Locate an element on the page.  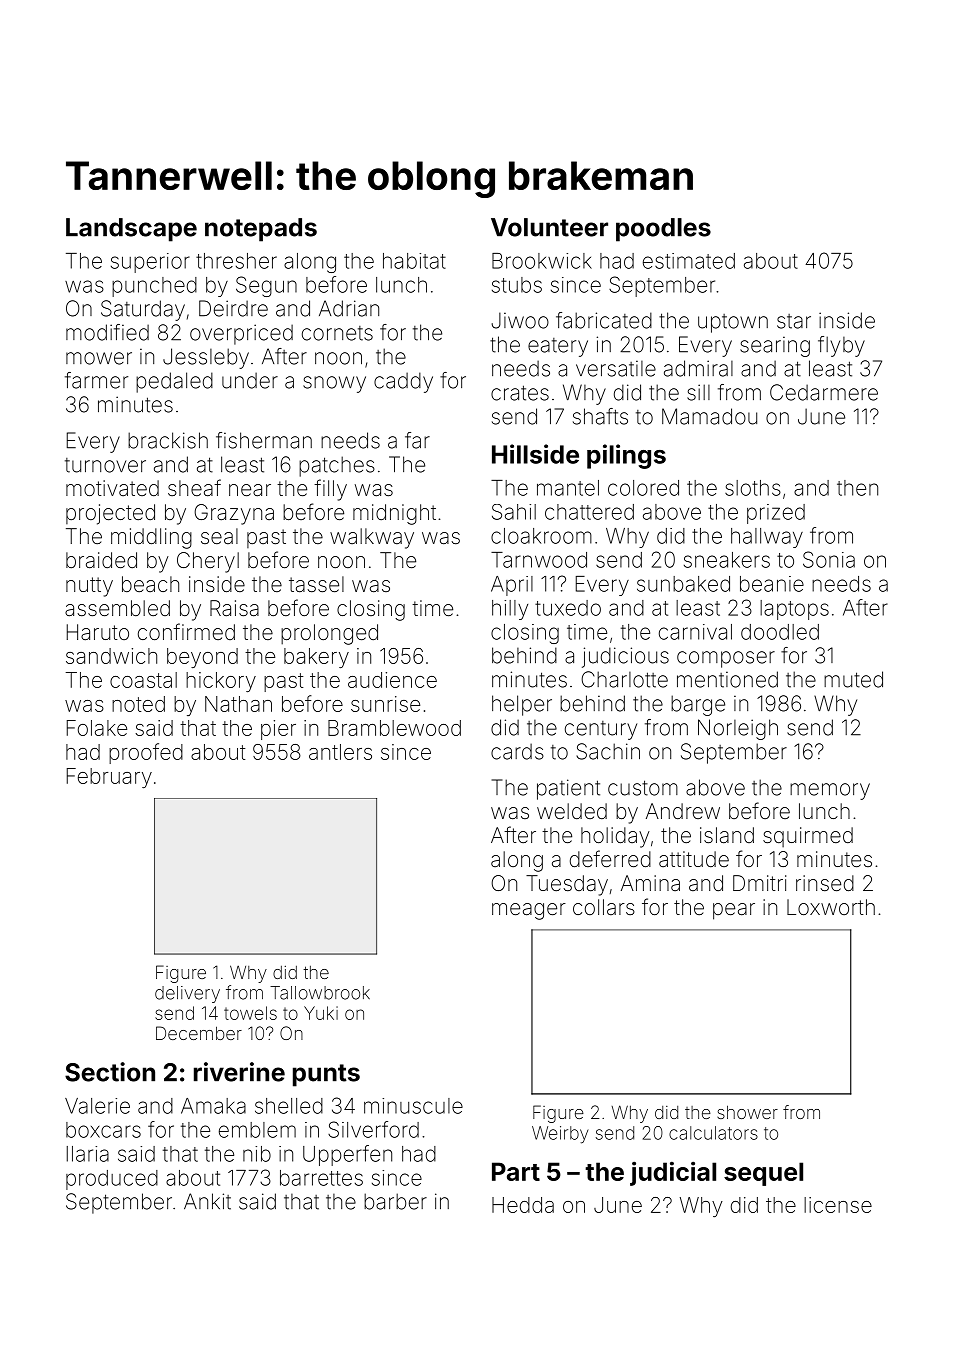
estimated is located at coordinates (689, 261).
